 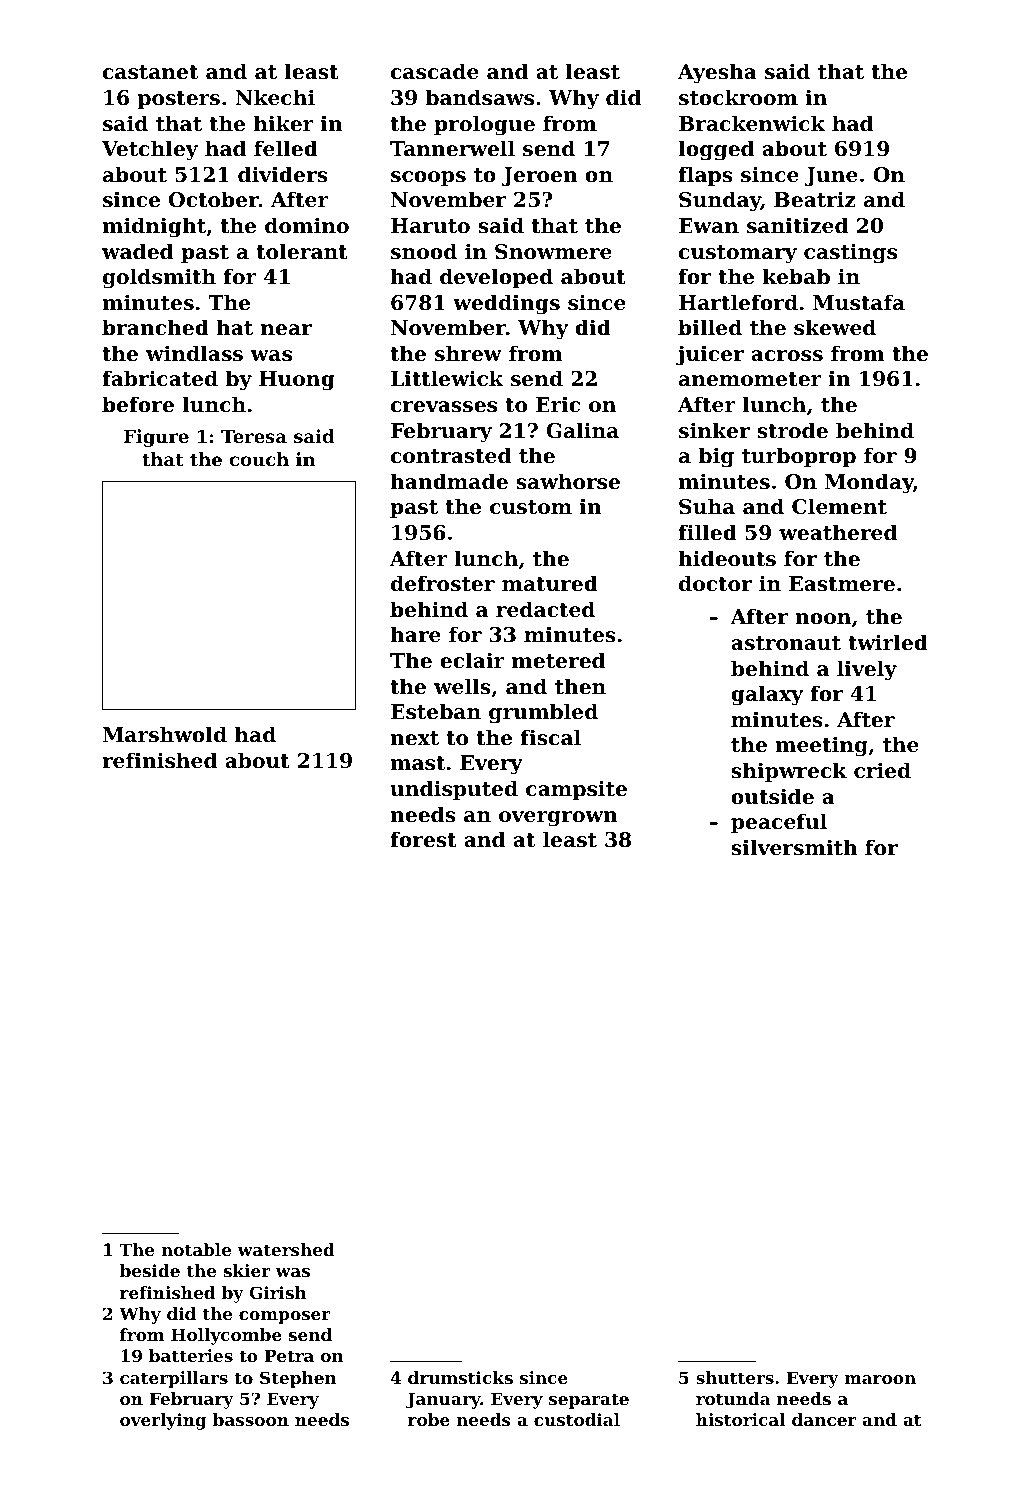 I want to click on sawhorse, so click(x=568, y=481).
